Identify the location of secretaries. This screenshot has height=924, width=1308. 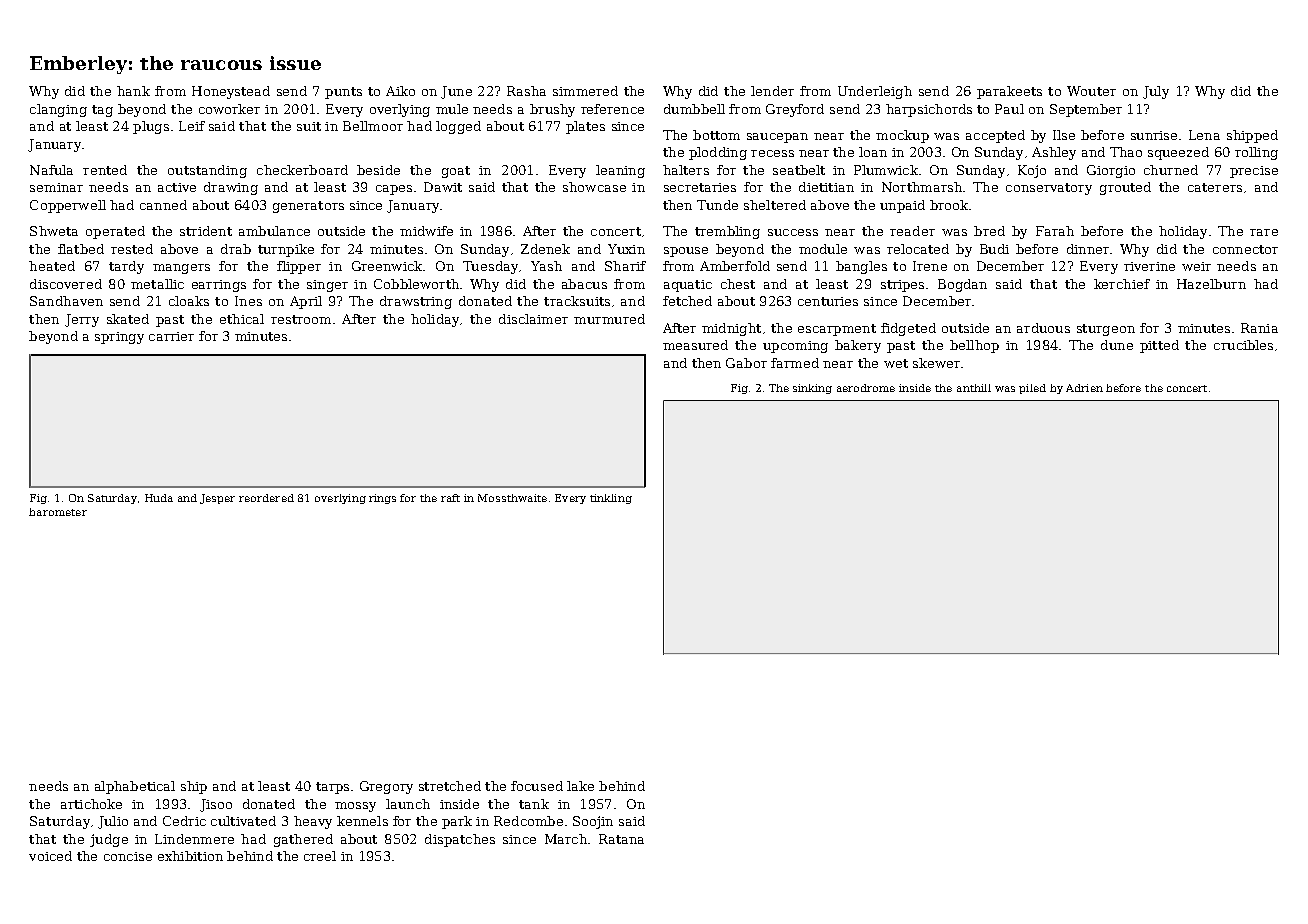
(700, 187).
